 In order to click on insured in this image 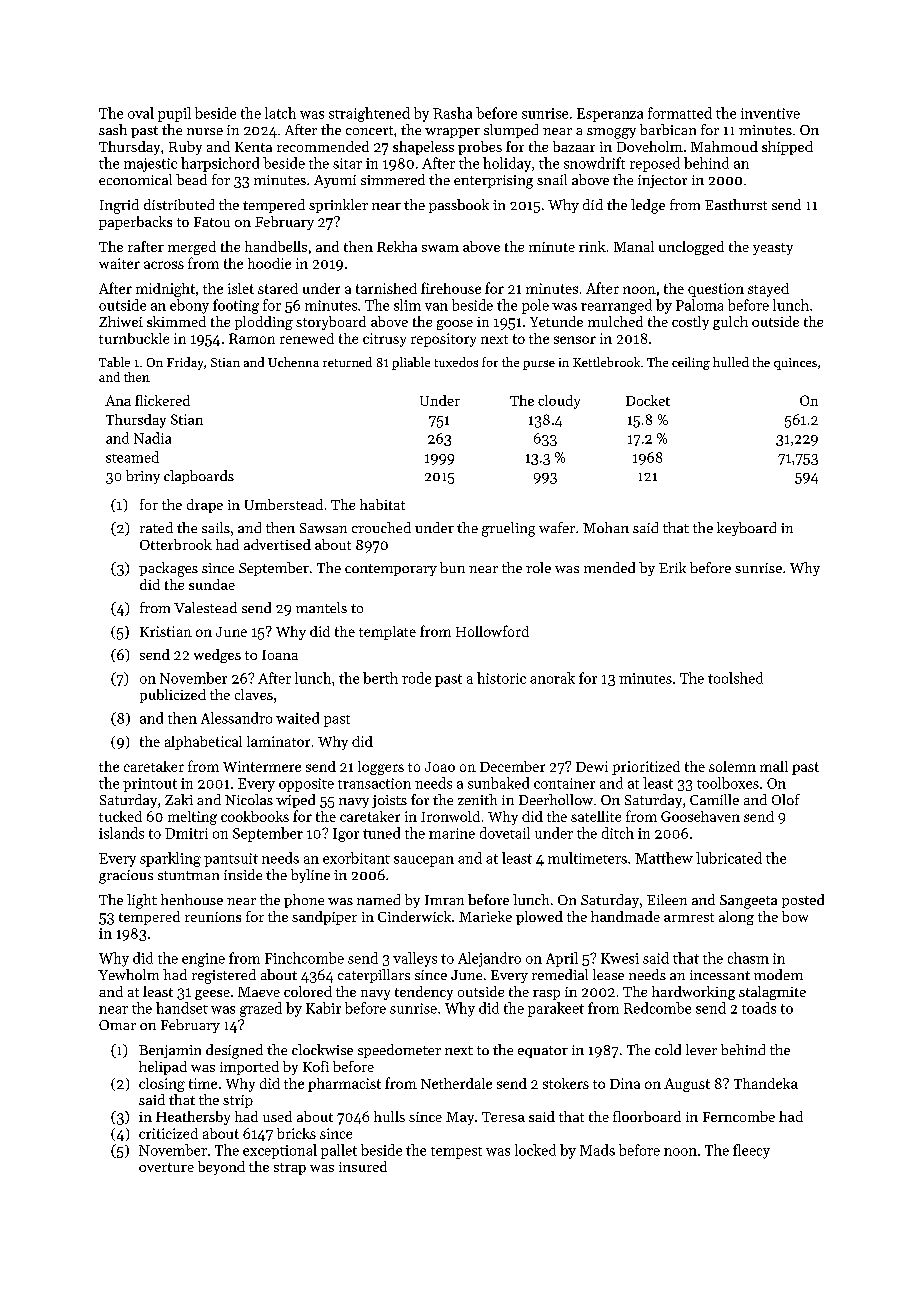, I will do `click(363, 1166)`.
